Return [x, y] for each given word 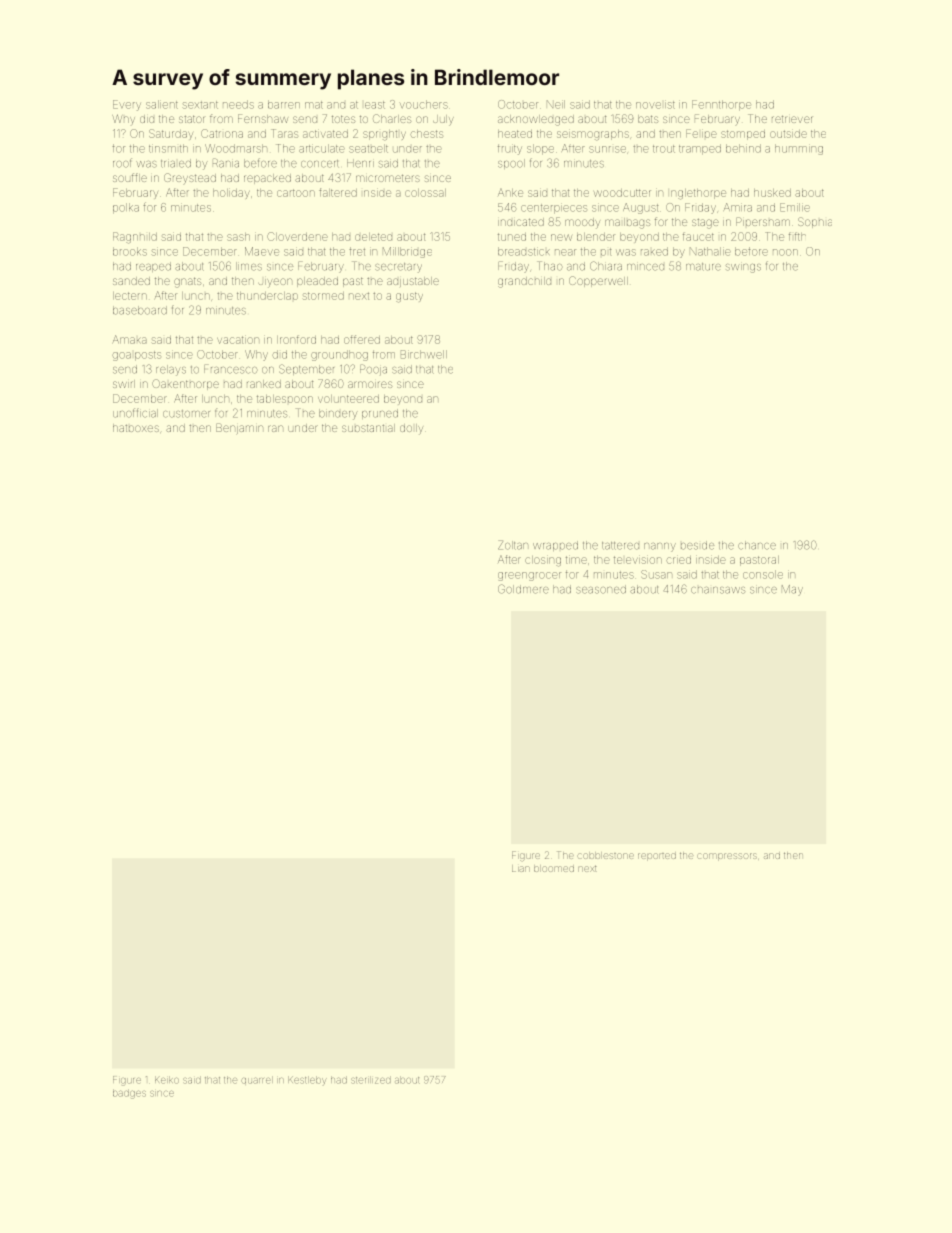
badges [129, 1095]
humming [799, 149]
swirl [124, 384]
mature [703, 267]
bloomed [554, 869]
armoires [370, 384]
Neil [556, 104]
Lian [520, 869]
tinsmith [168, 148]
